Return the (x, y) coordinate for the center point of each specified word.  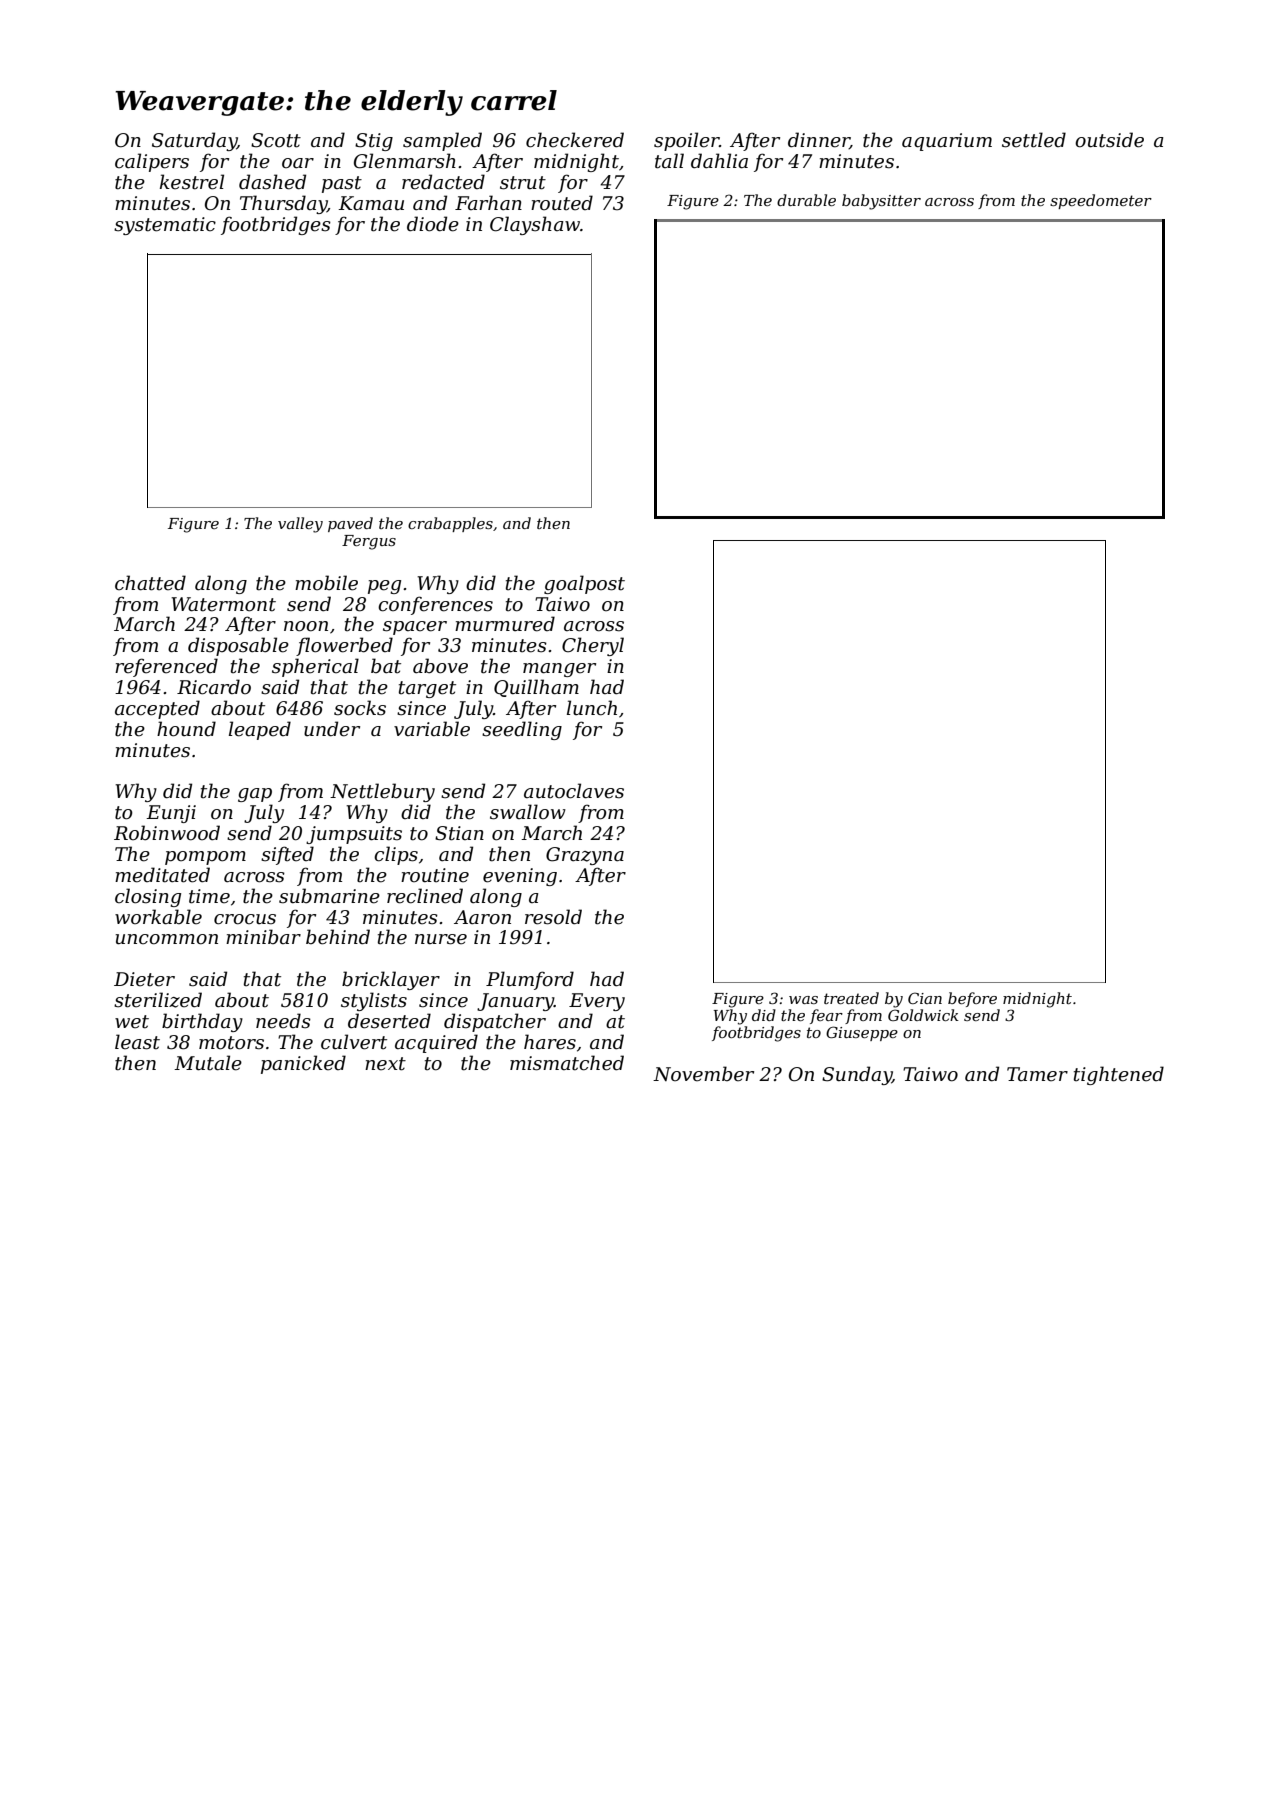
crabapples (450, 524)
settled (1034, 140)
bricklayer (391, 980)
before (972, 999)
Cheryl (593, 646)
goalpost (584, 584)
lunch (592, 708)
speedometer (1101, 201)
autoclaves (574, 791)
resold (553, 917)
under (332, 729)
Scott (276, 140)
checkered (575, 140)
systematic (165, 226)
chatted (150, 583)
